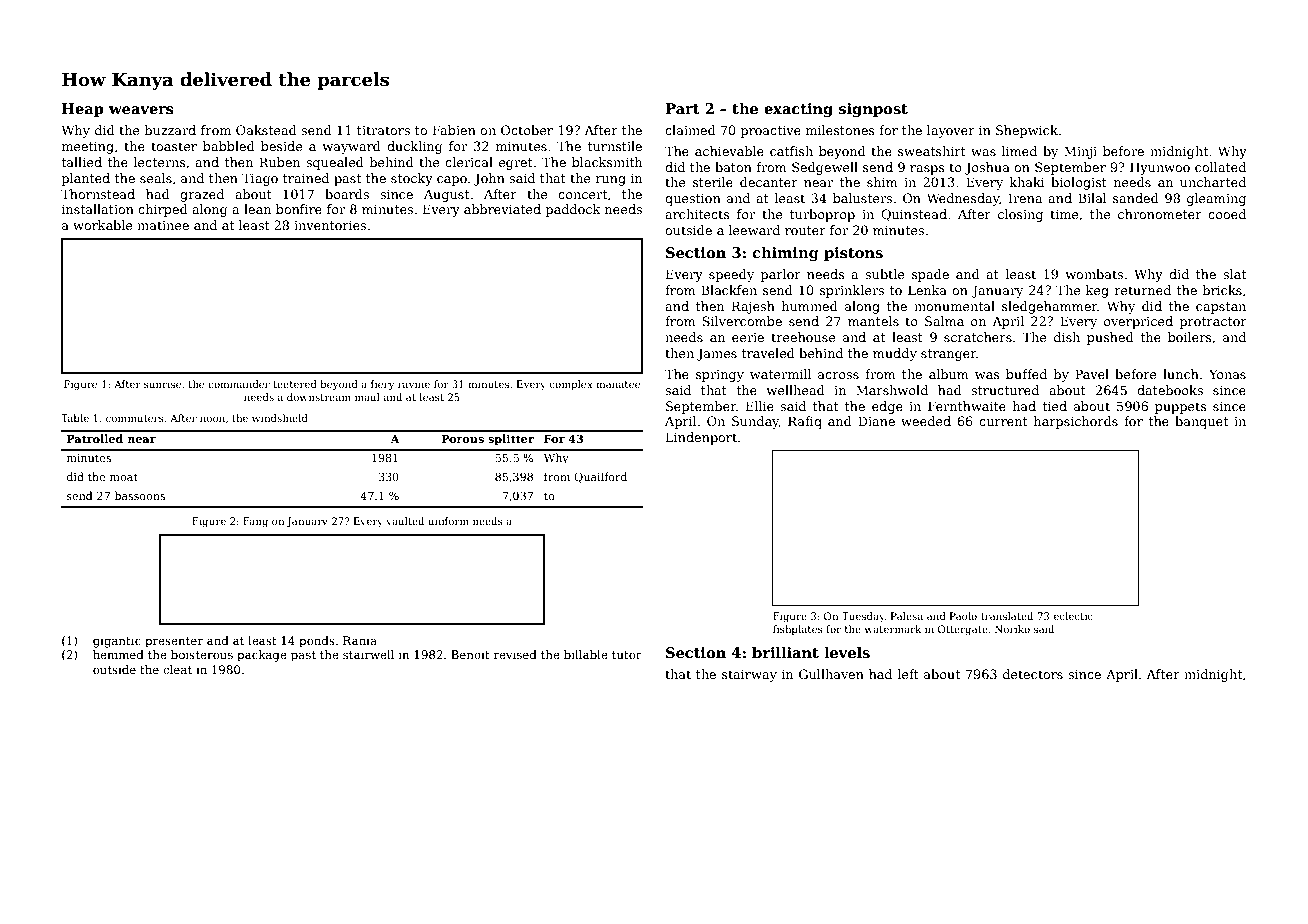  What do you see at coordinates (931, 151) in the screenshot?
I see `sweatshirt` at bounding box center [931, 151].
